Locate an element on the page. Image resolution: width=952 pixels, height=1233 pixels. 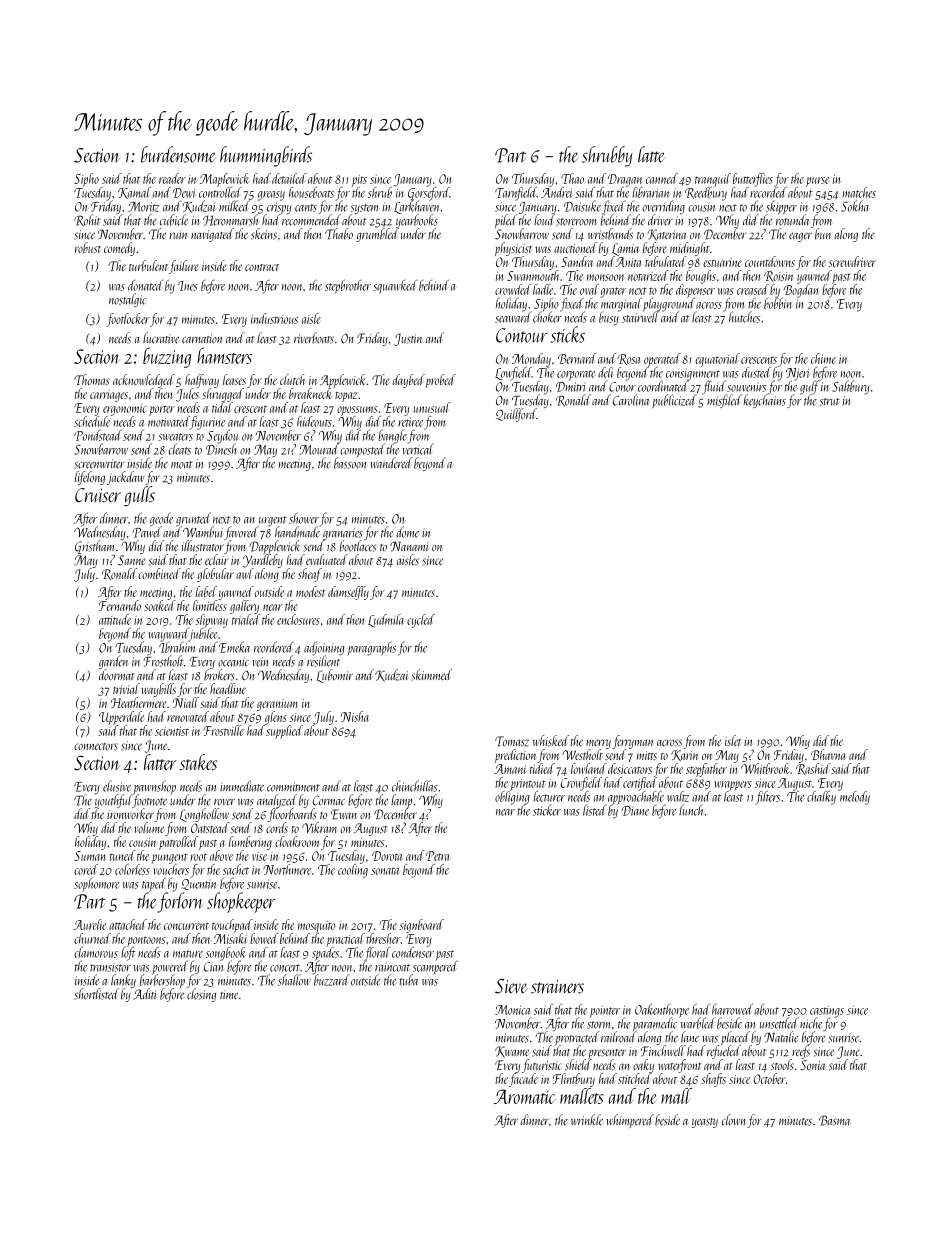
midnight is located at coordinates (690, 249).
